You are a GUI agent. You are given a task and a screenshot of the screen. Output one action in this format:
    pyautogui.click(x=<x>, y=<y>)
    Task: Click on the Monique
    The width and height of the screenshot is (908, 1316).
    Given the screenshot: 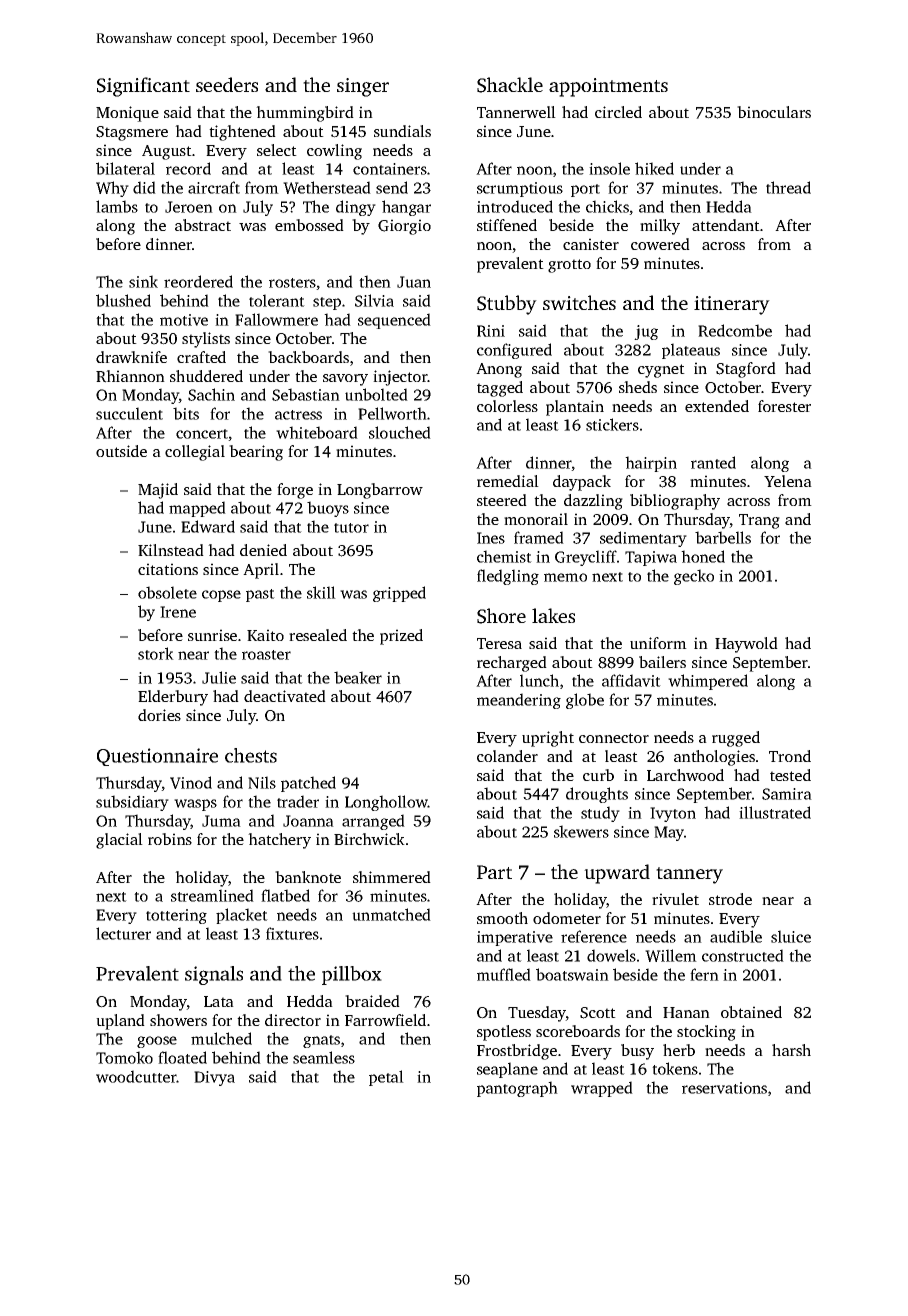 What is the action you would take?
    pyautogui.click(x=127, y=114)
